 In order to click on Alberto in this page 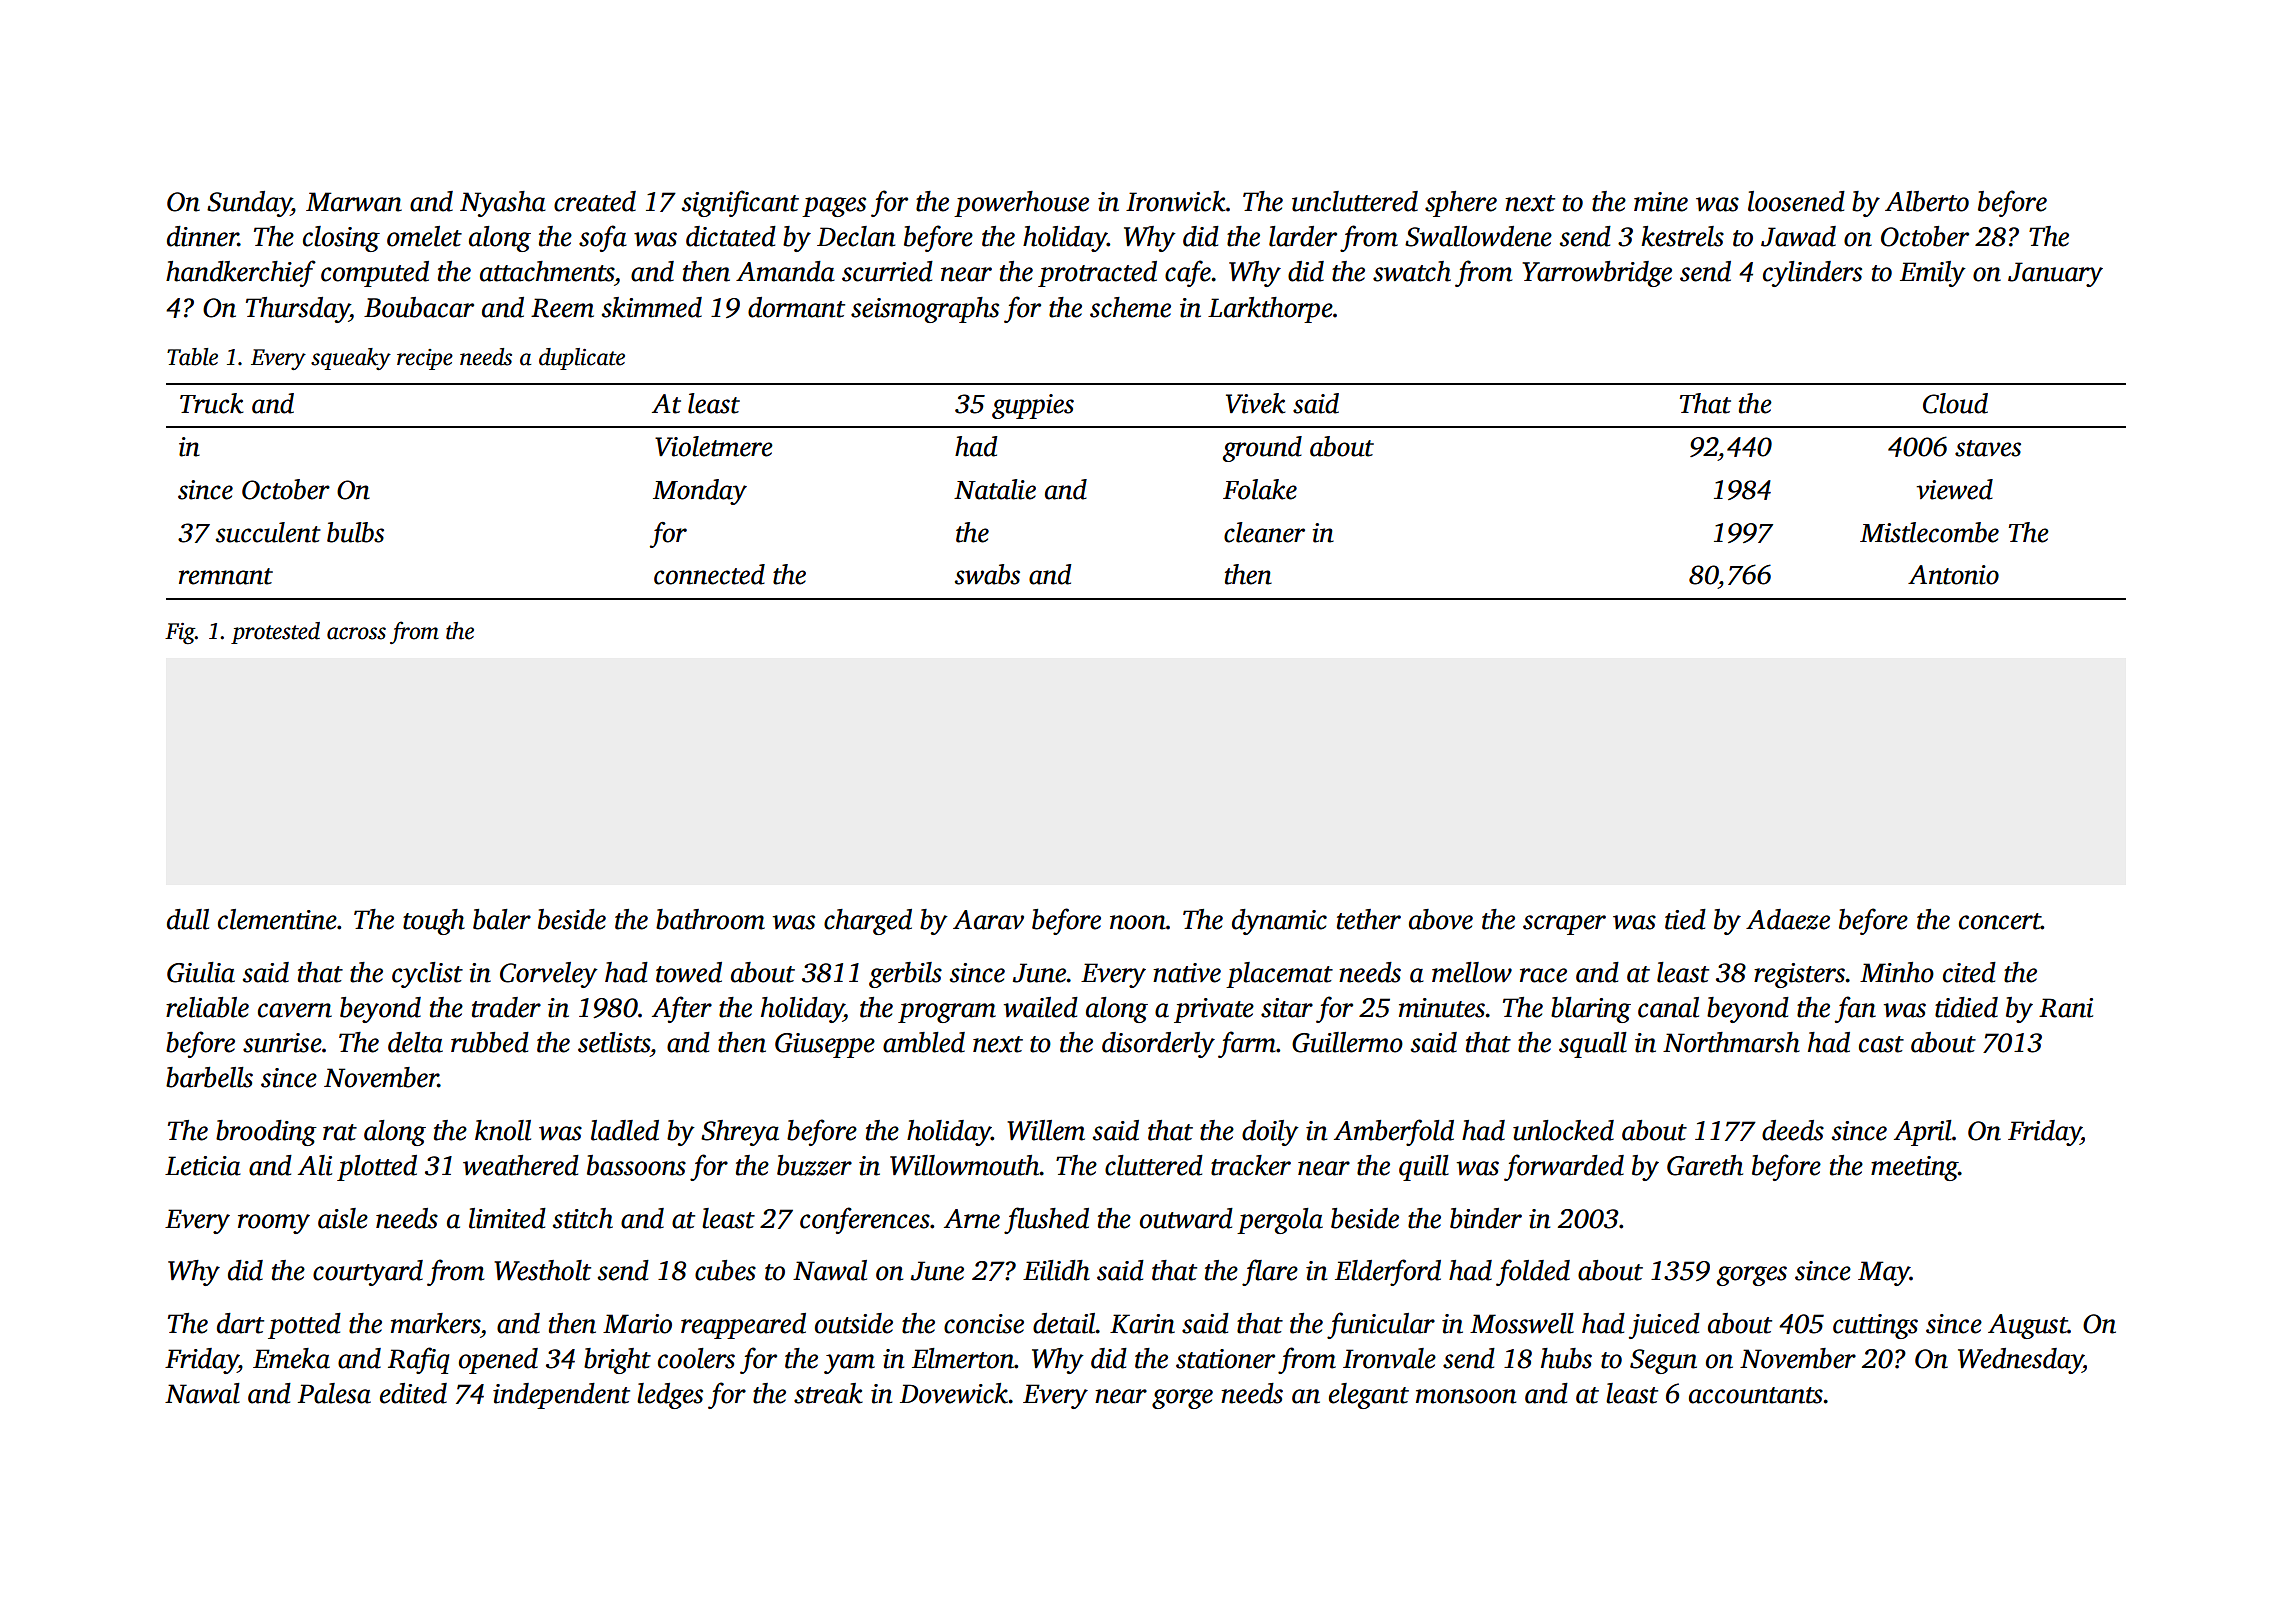, I will do `click(1927, 201)`.
